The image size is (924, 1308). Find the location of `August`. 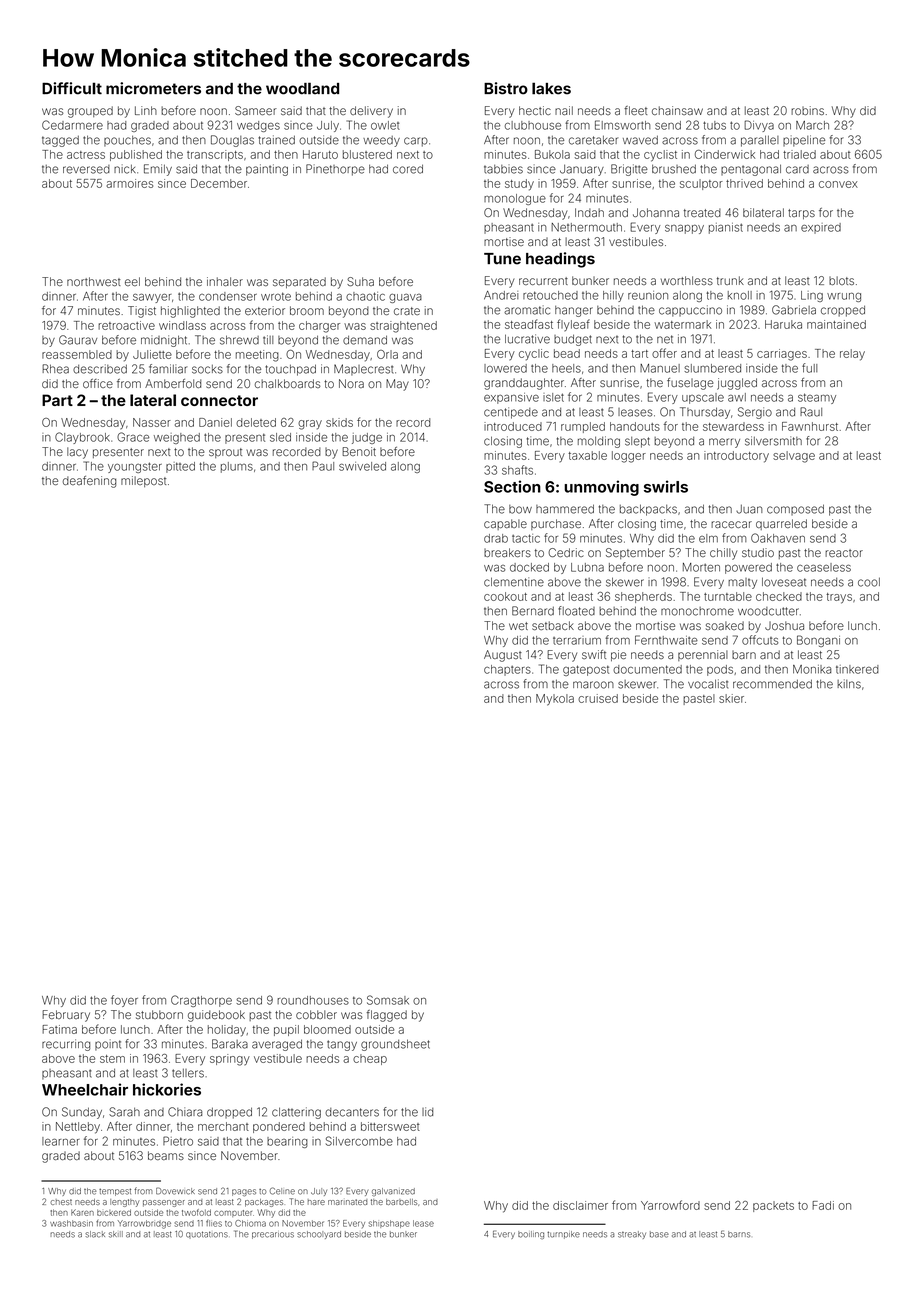

August is located at coordinates (503, 656).
